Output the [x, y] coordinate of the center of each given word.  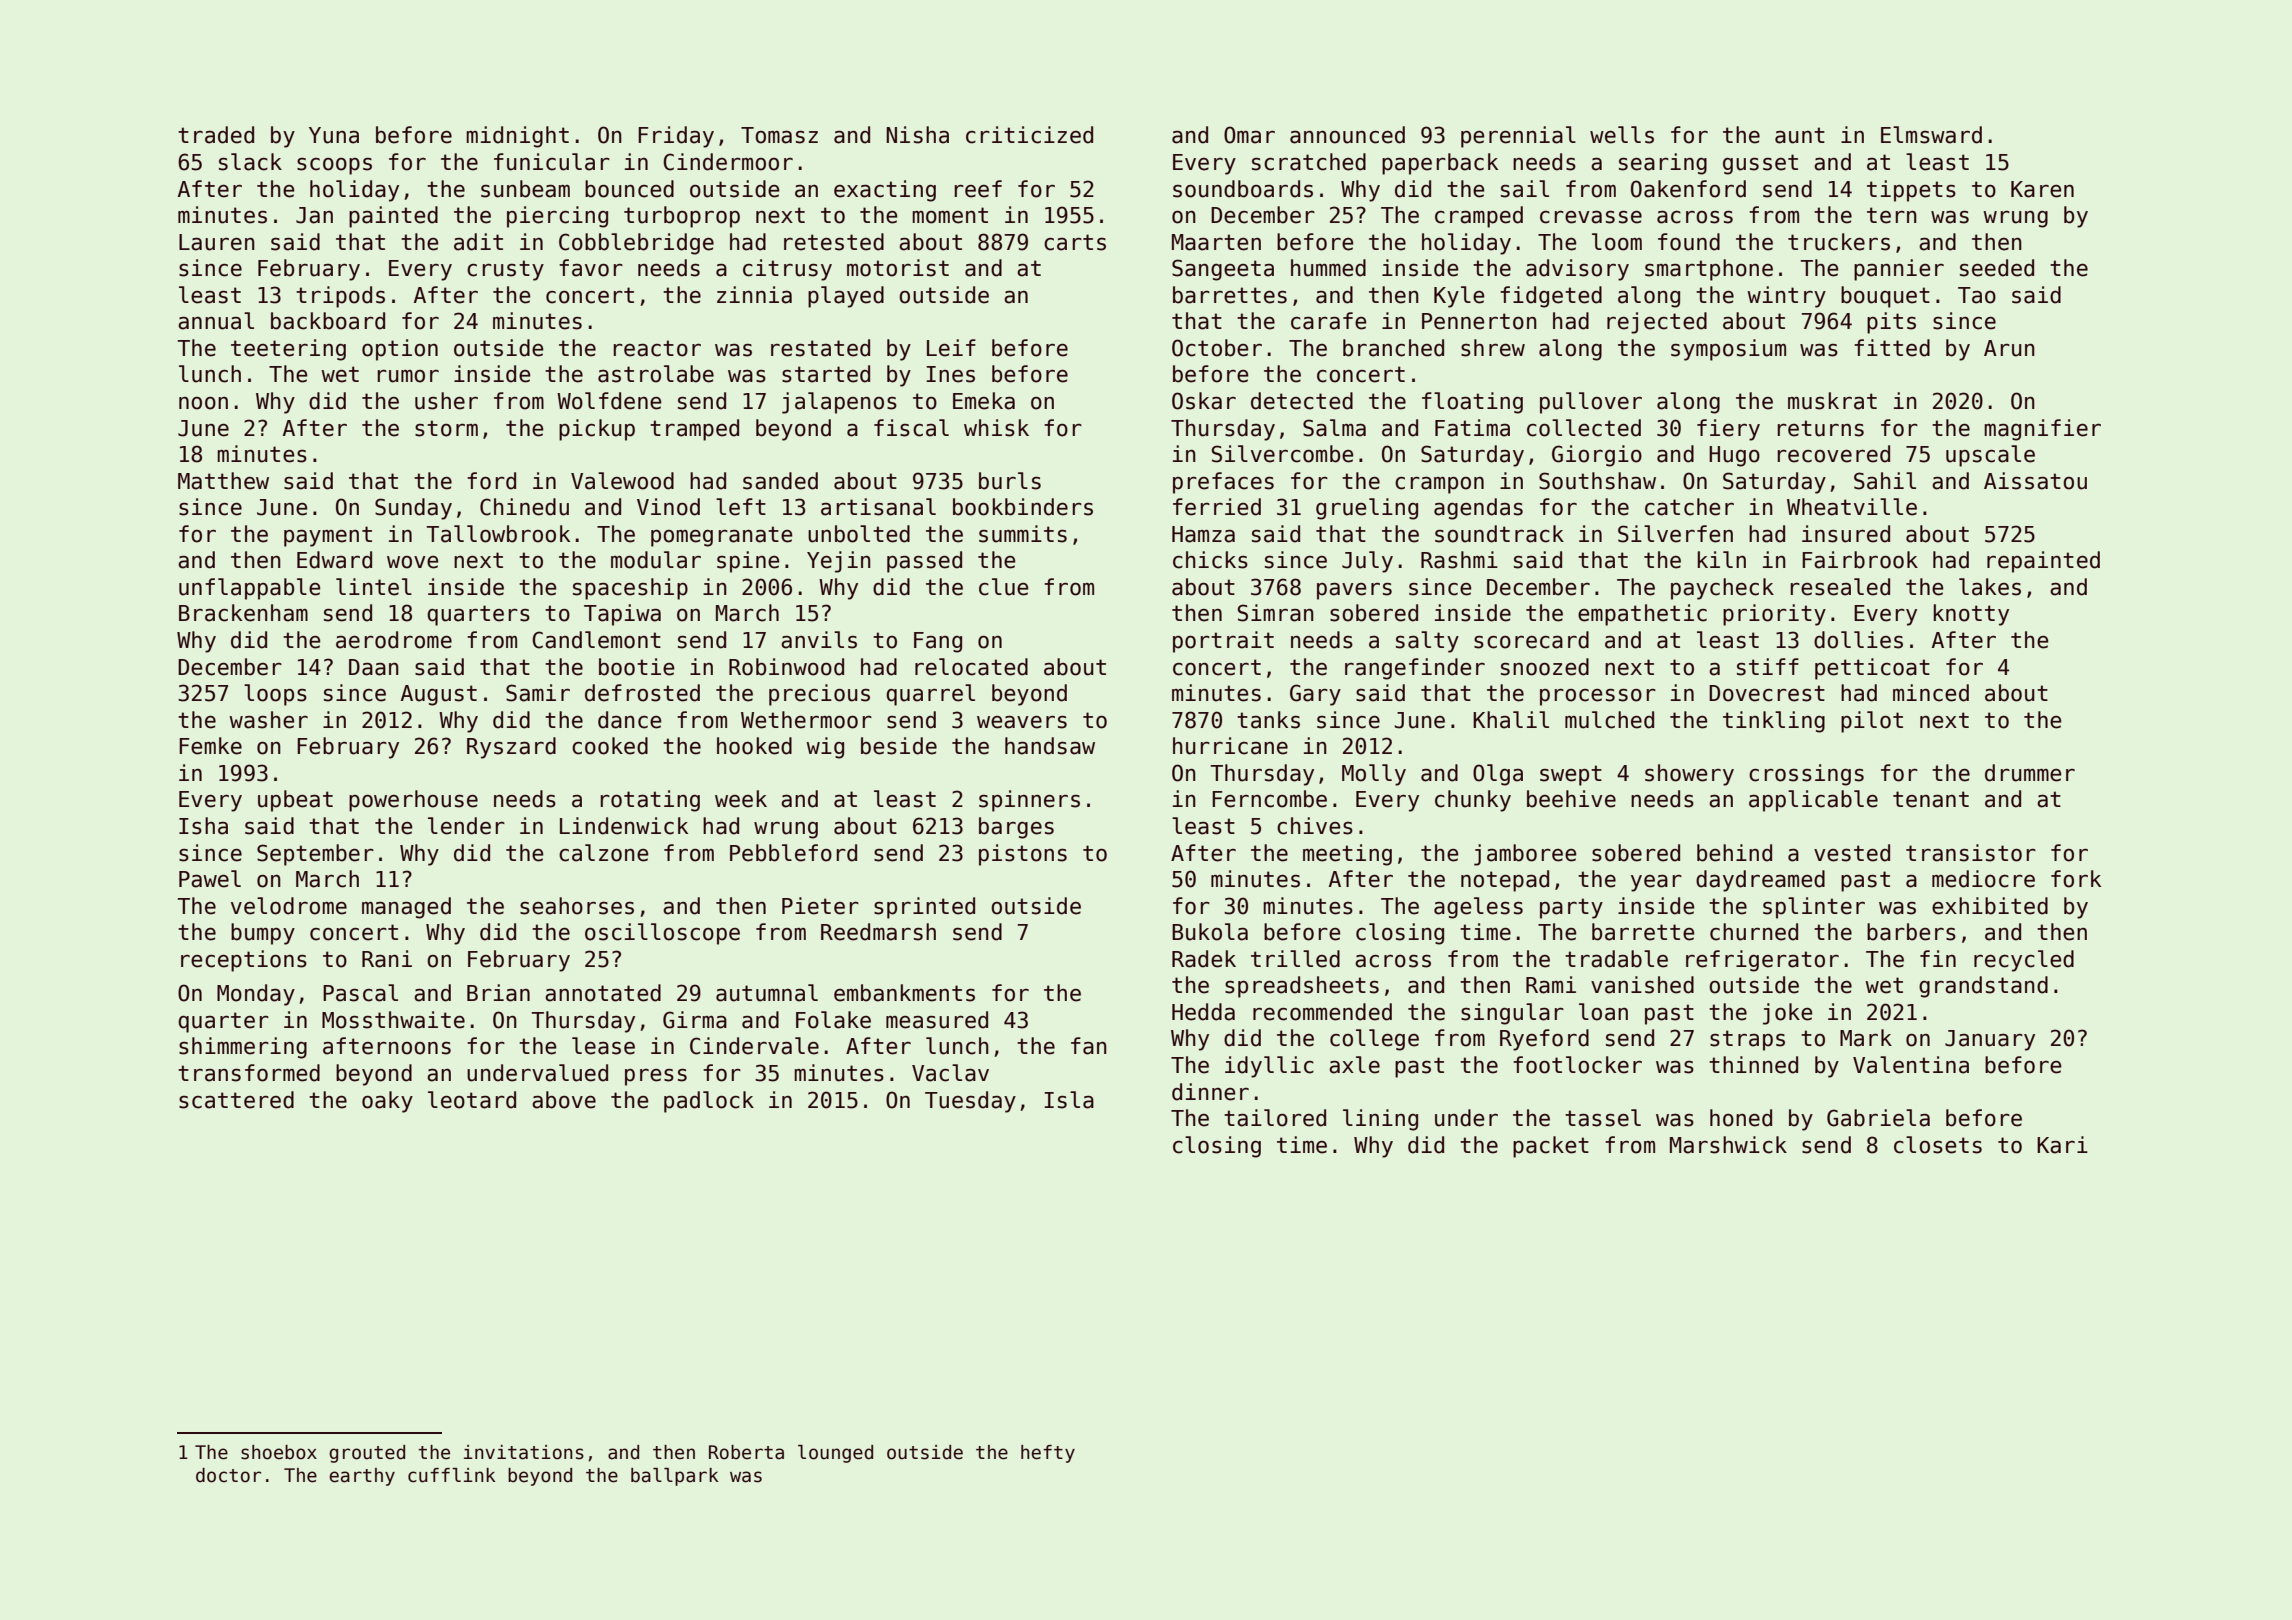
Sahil [1885, 481]
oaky [387, 1102]
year [1656, 883]
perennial [1518, 137]
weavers [1022, 722]
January [1990, 1040]
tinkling [1774, 722]
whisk [996, 428]
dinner [1210, 1092]
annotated [603, 993]
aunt [1800, 135]
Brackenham [243, 613]
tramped [694, 430]
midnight [517, 137]
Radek [1204, 959]
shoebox [279, 1452]
